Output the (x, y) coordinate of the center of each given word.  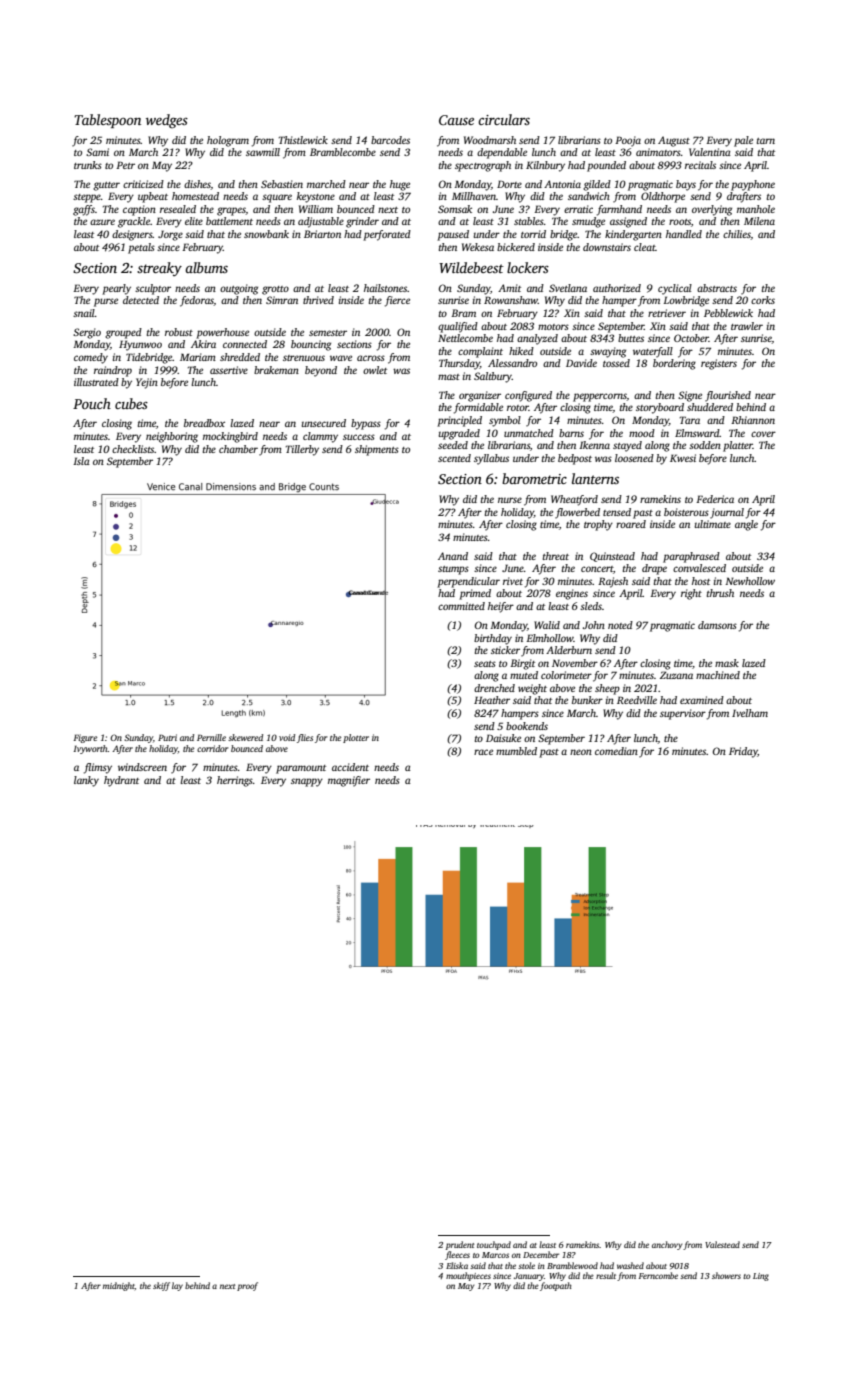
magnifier (349, 781)
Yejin (147, 383)
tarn (766, 141)
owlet (375, 370)
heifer (501, 607)
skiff (161, 1286)
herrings (235, 781)
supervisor (683, 714)
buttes (631, 338)
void (287, 737)
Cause (456, 120)
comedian (616, 751)
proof (247, 1286)
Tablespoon (107, 121)
